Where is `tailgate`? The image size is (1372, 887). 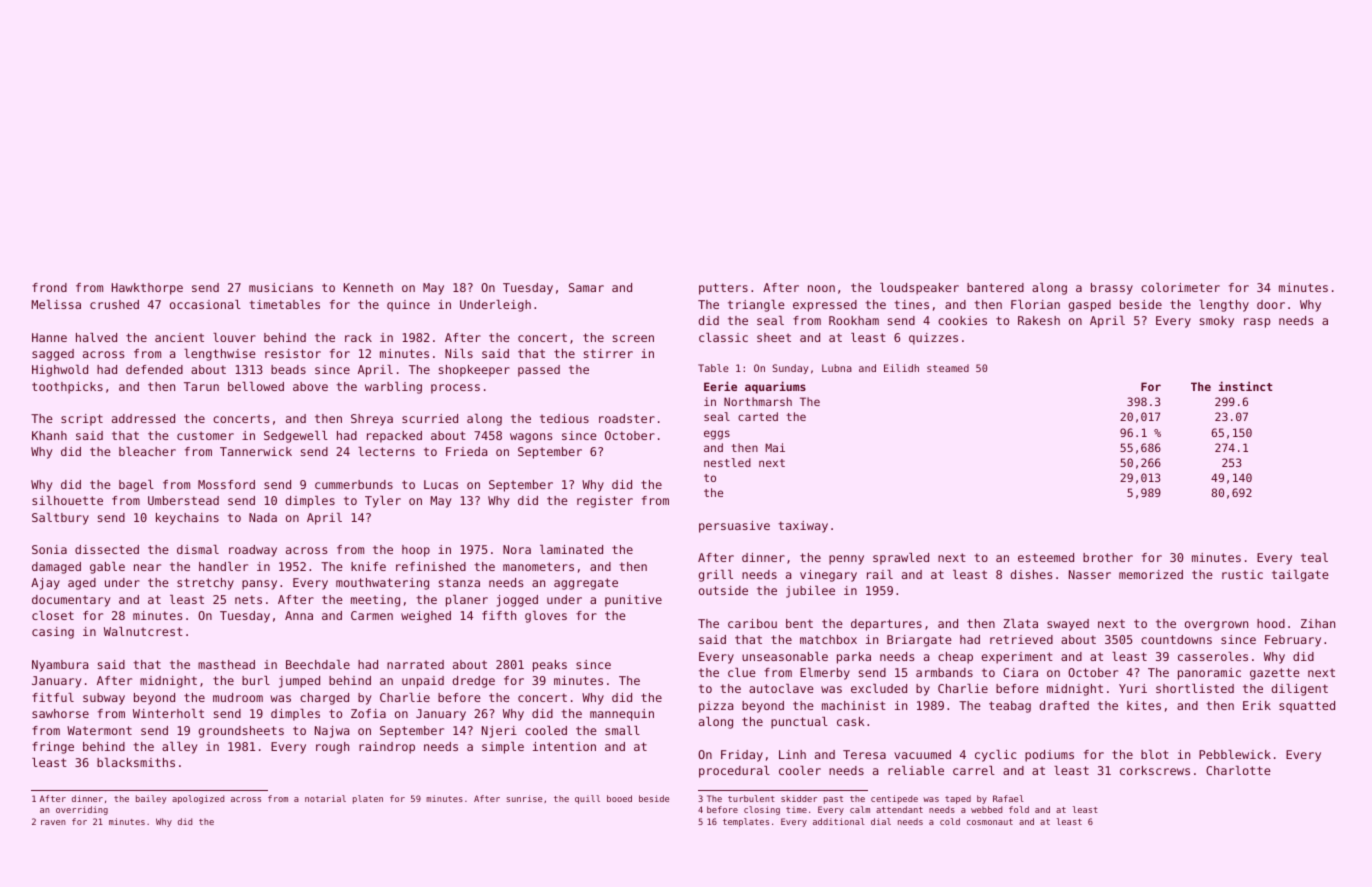
tailgate is located at coordinates (1300, 576).
